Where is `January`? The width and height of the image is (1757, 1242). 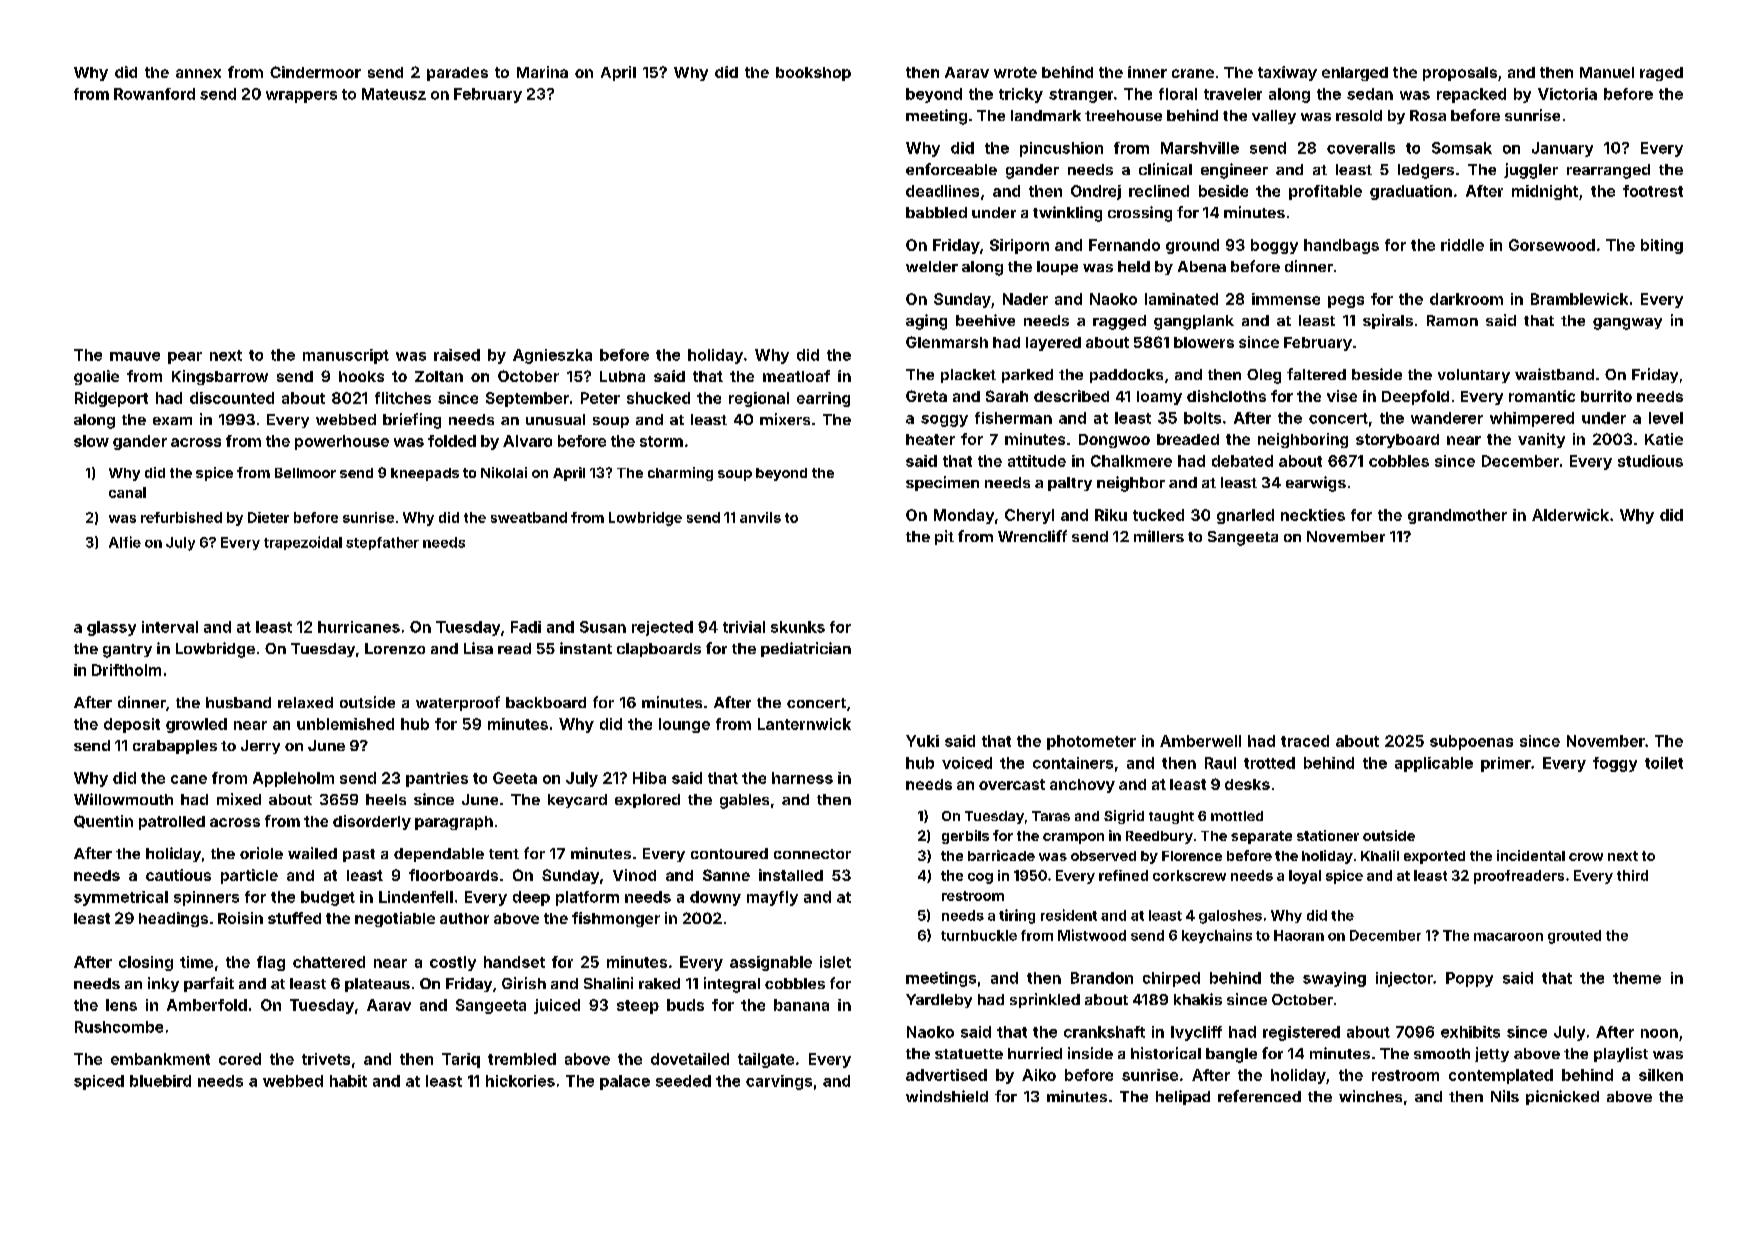
January is located at coordinates (1562, 149).
